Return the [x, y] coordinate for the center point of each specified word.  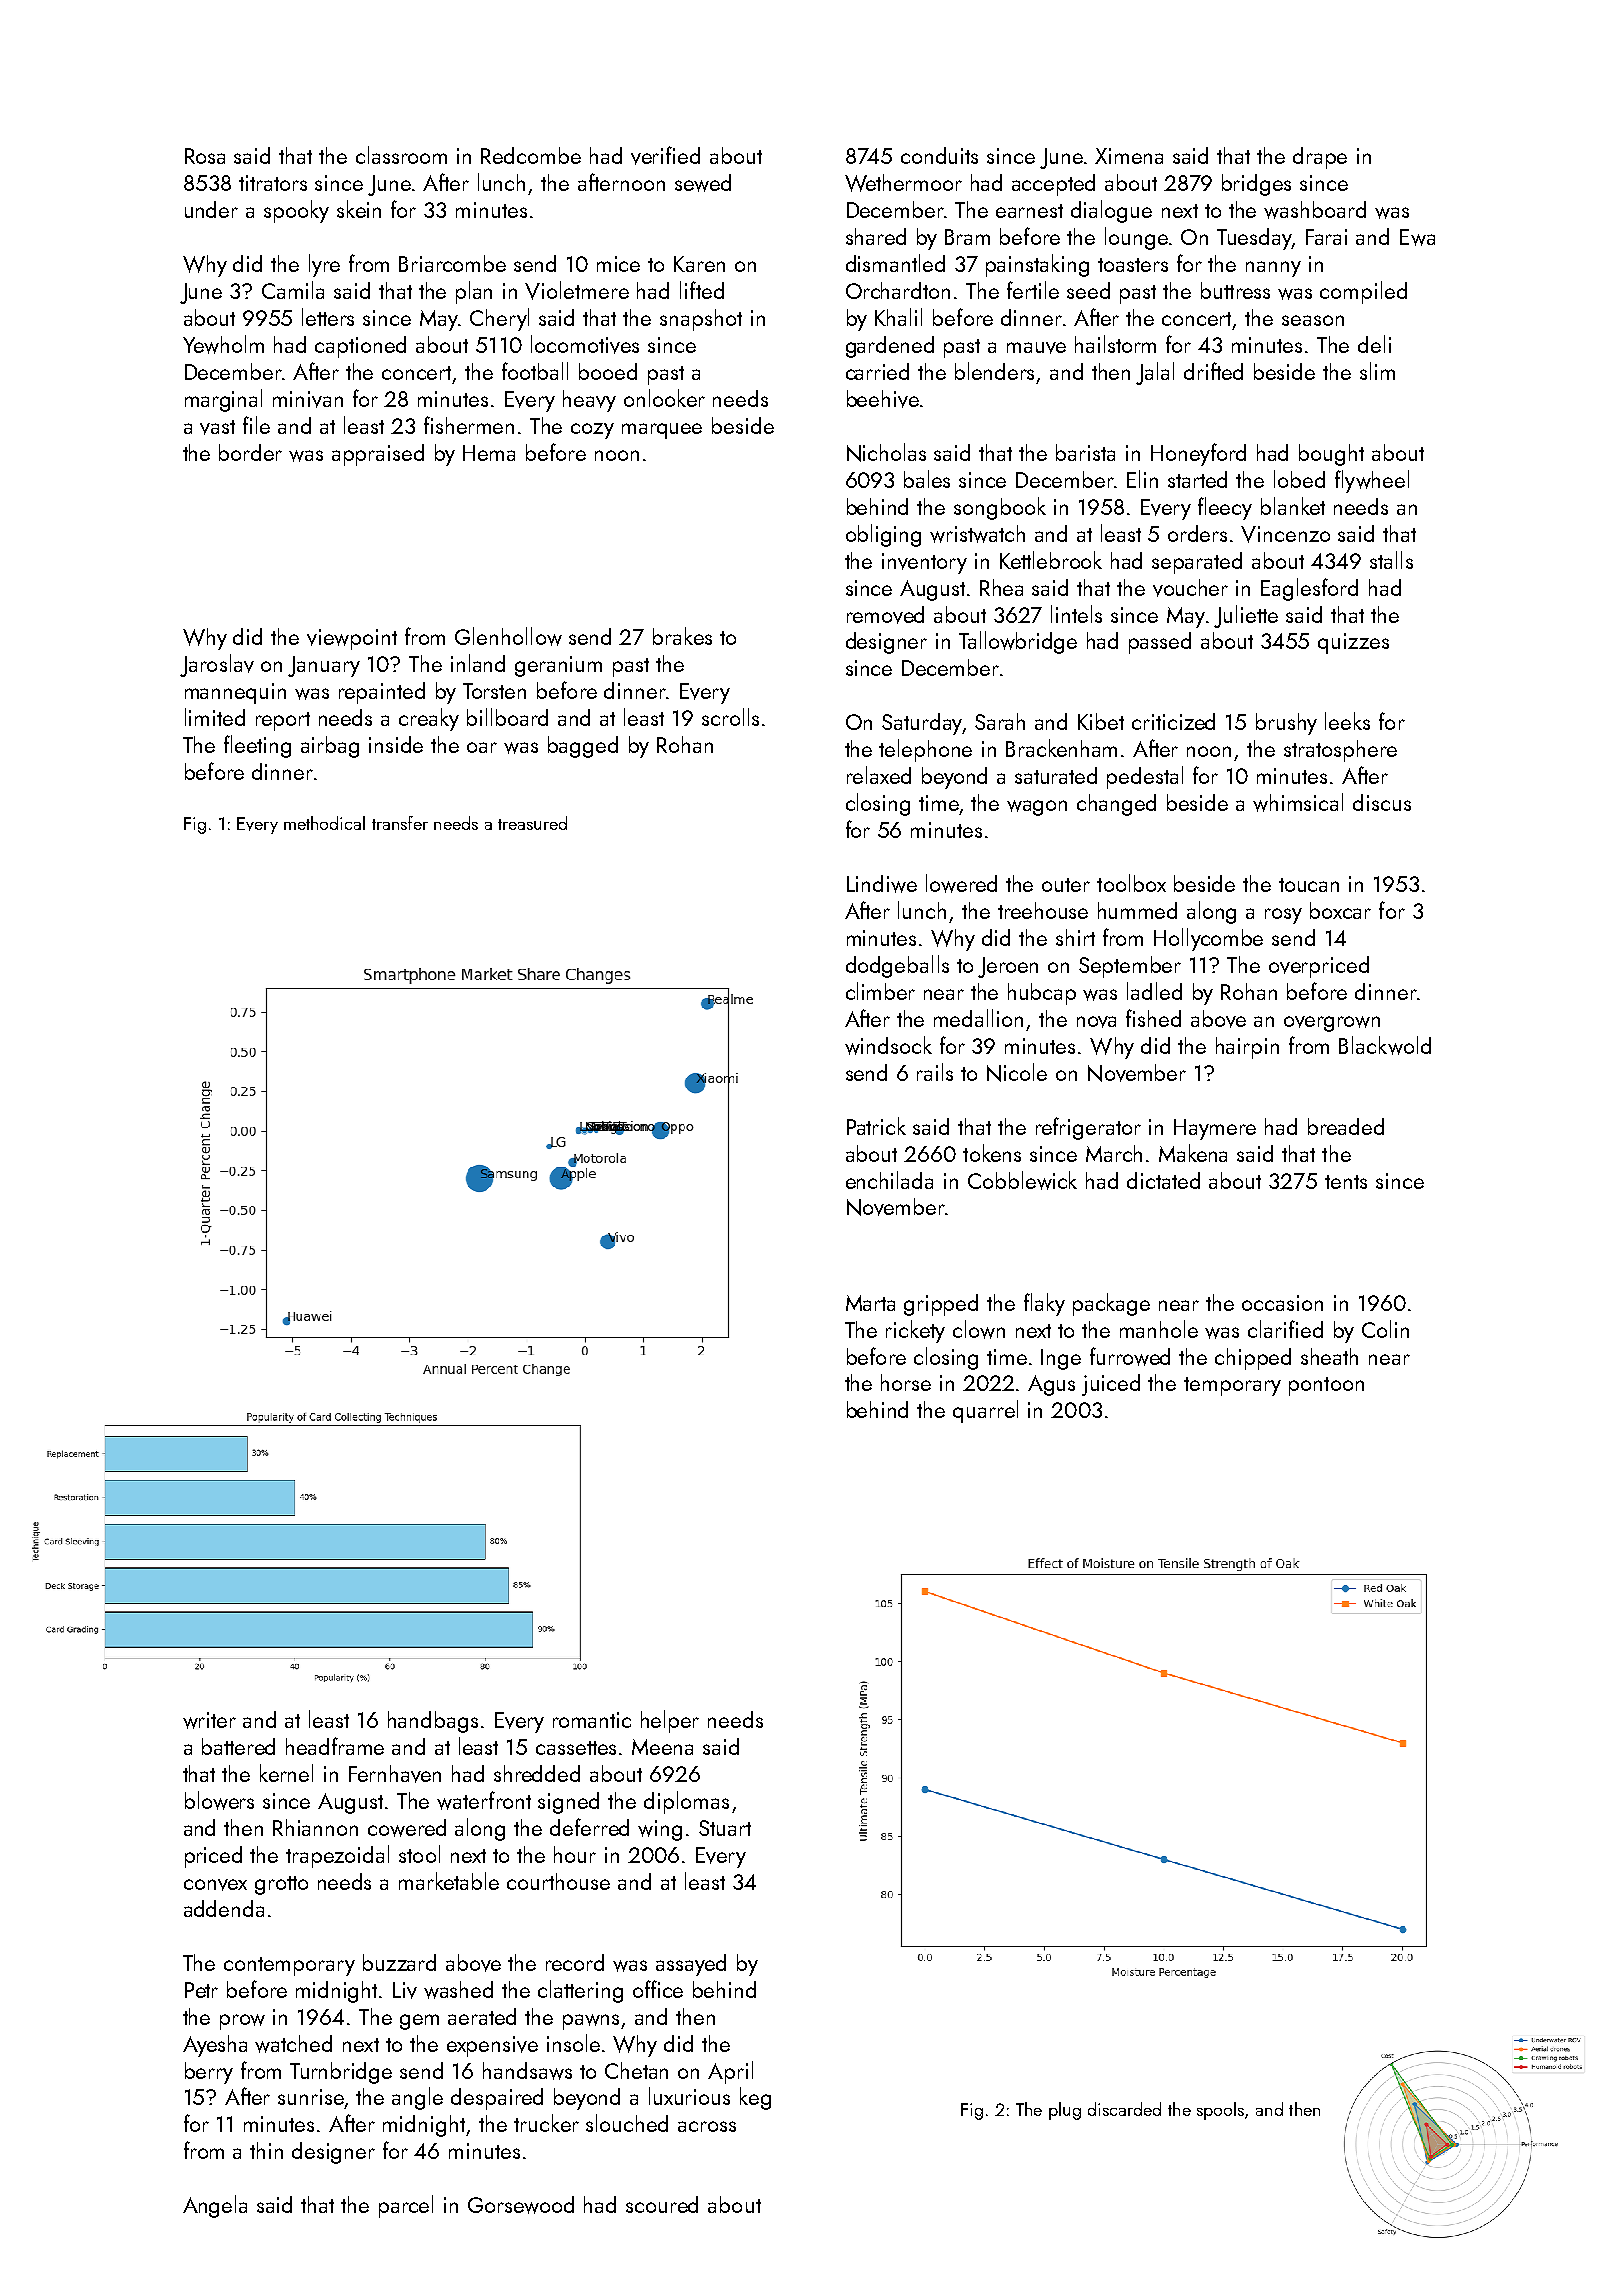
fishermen [469, 425]
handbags [433, 1722]
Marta [870, 1303]
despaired [497, 2099]
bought [1331, 455]
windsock [888, 1045]
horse [906, 1382]
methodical [324, 823]
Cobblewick [1022, 1180]
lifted [702, 290]
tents [1346, 1182]
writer [209, 1720]
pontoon [1326, 1386]
